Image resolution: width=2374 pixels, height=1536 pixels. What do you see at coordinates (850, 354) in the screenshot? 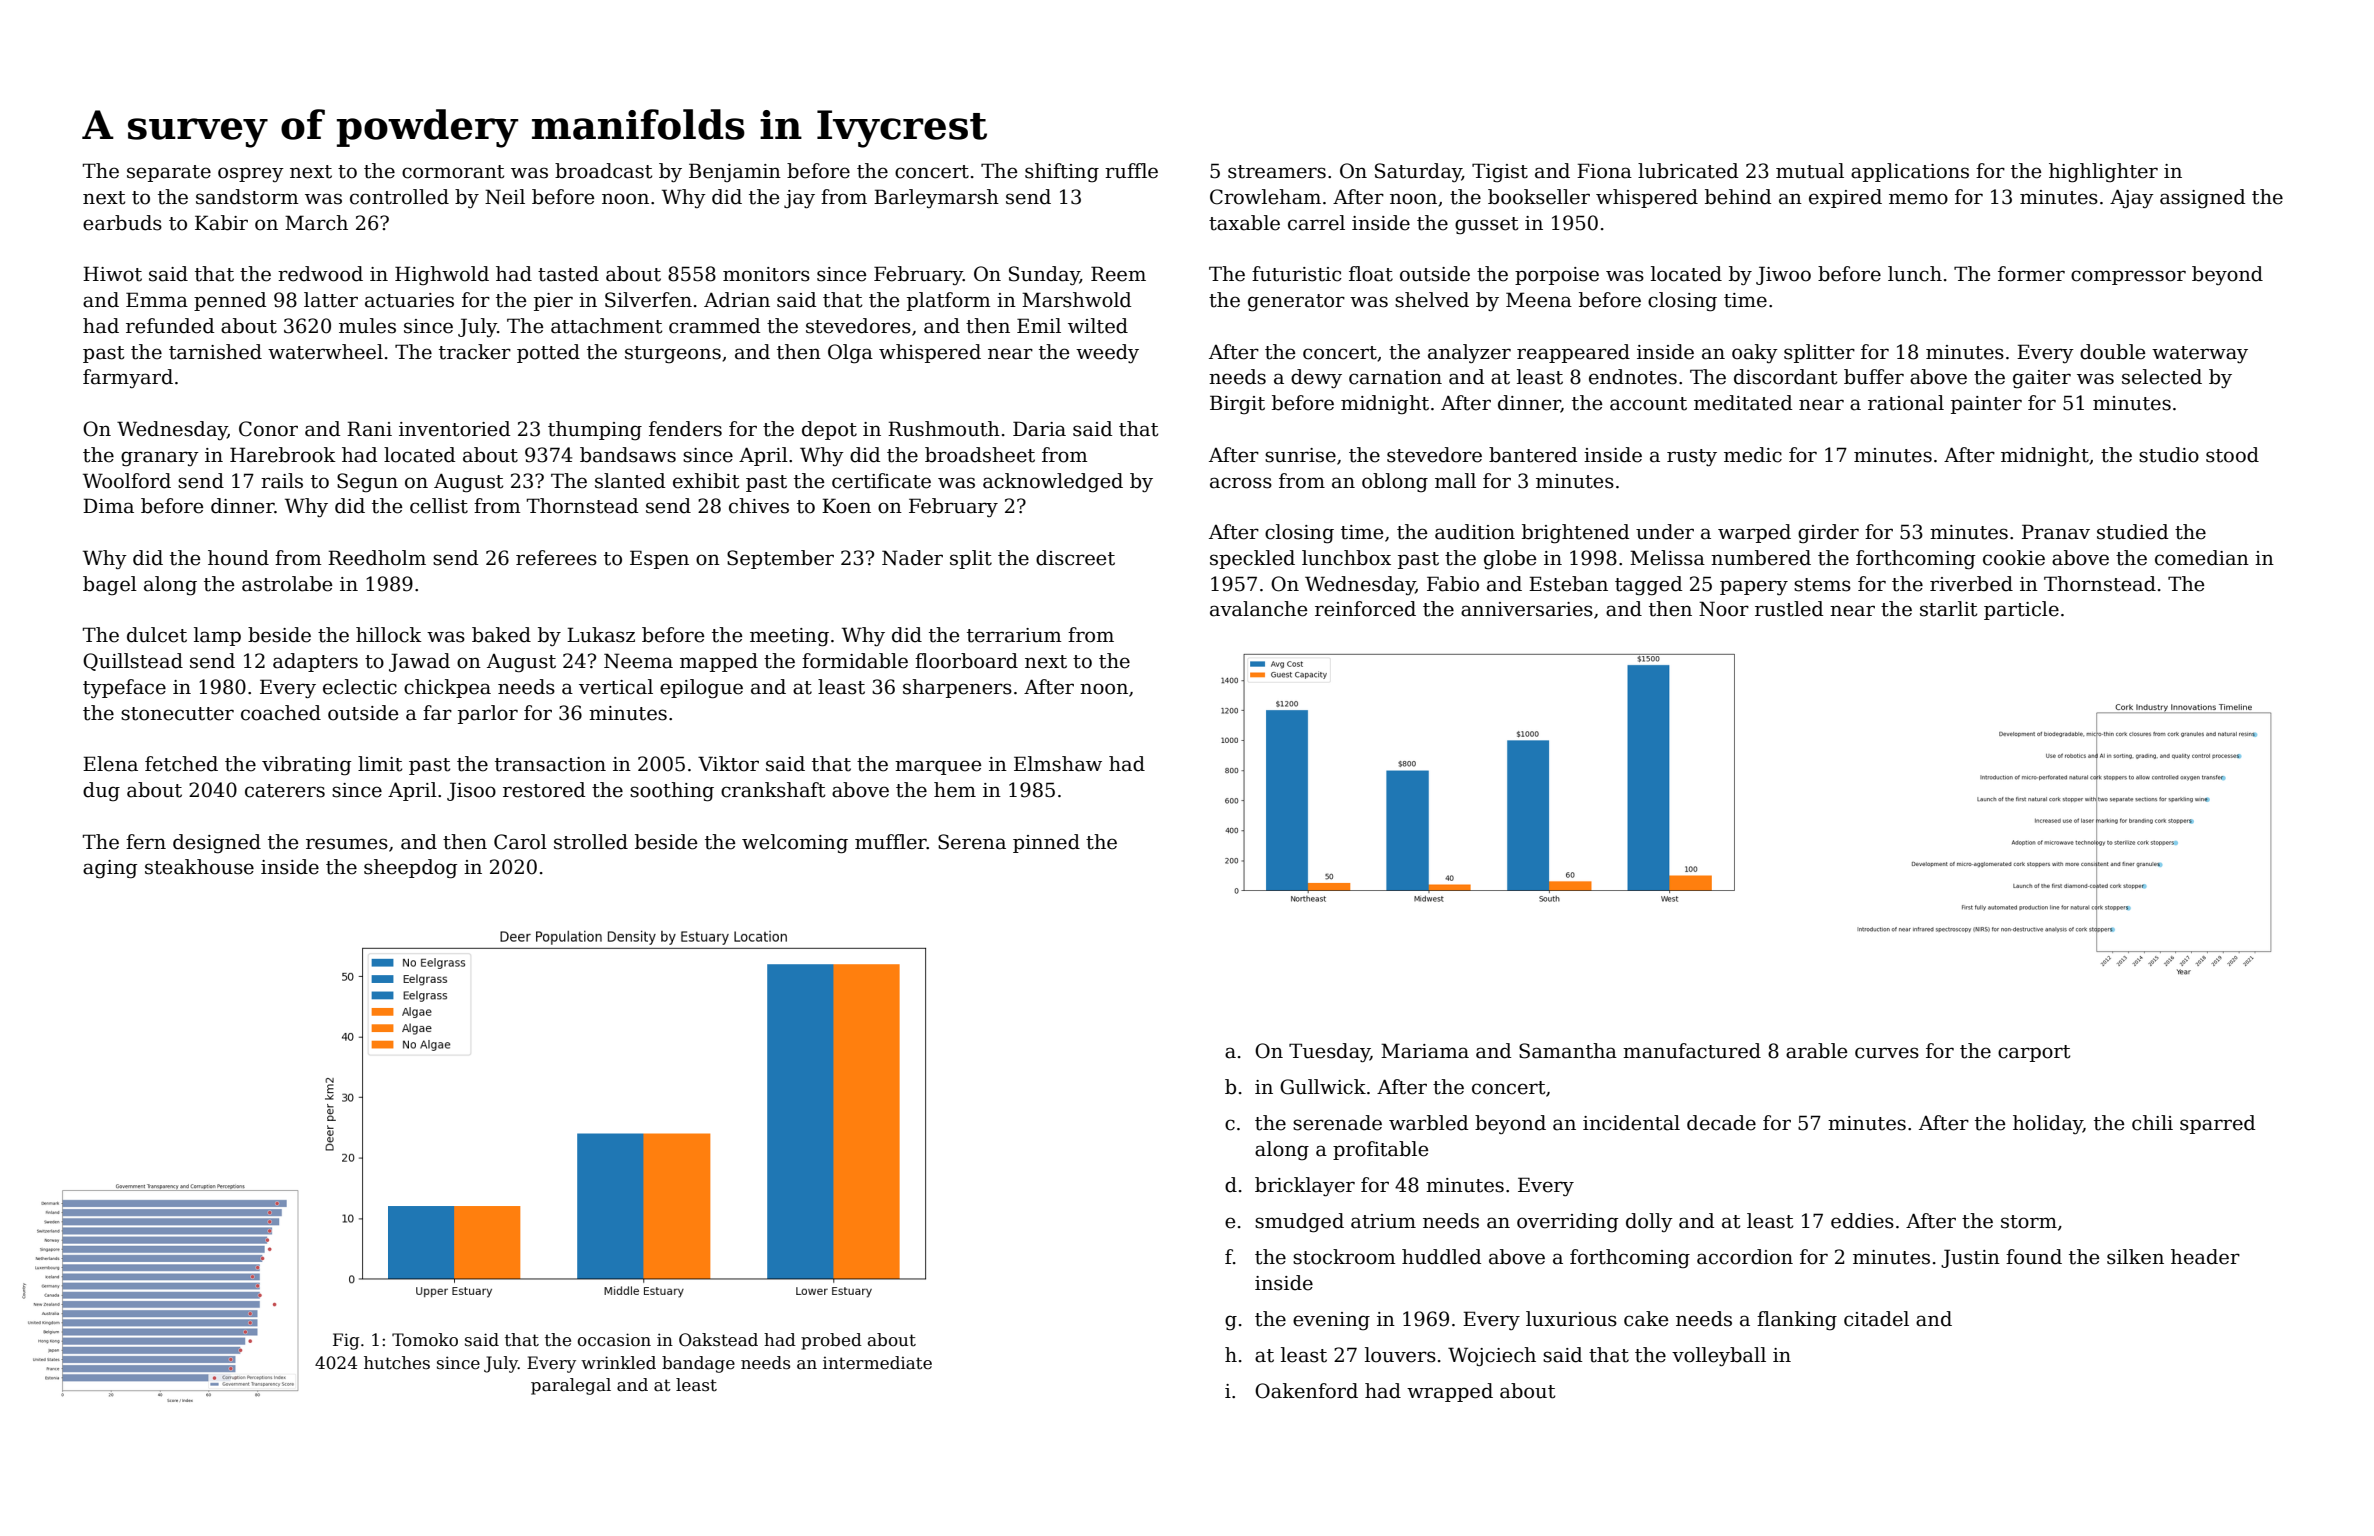
I see `Olga` at bounding box center [850, 354].
